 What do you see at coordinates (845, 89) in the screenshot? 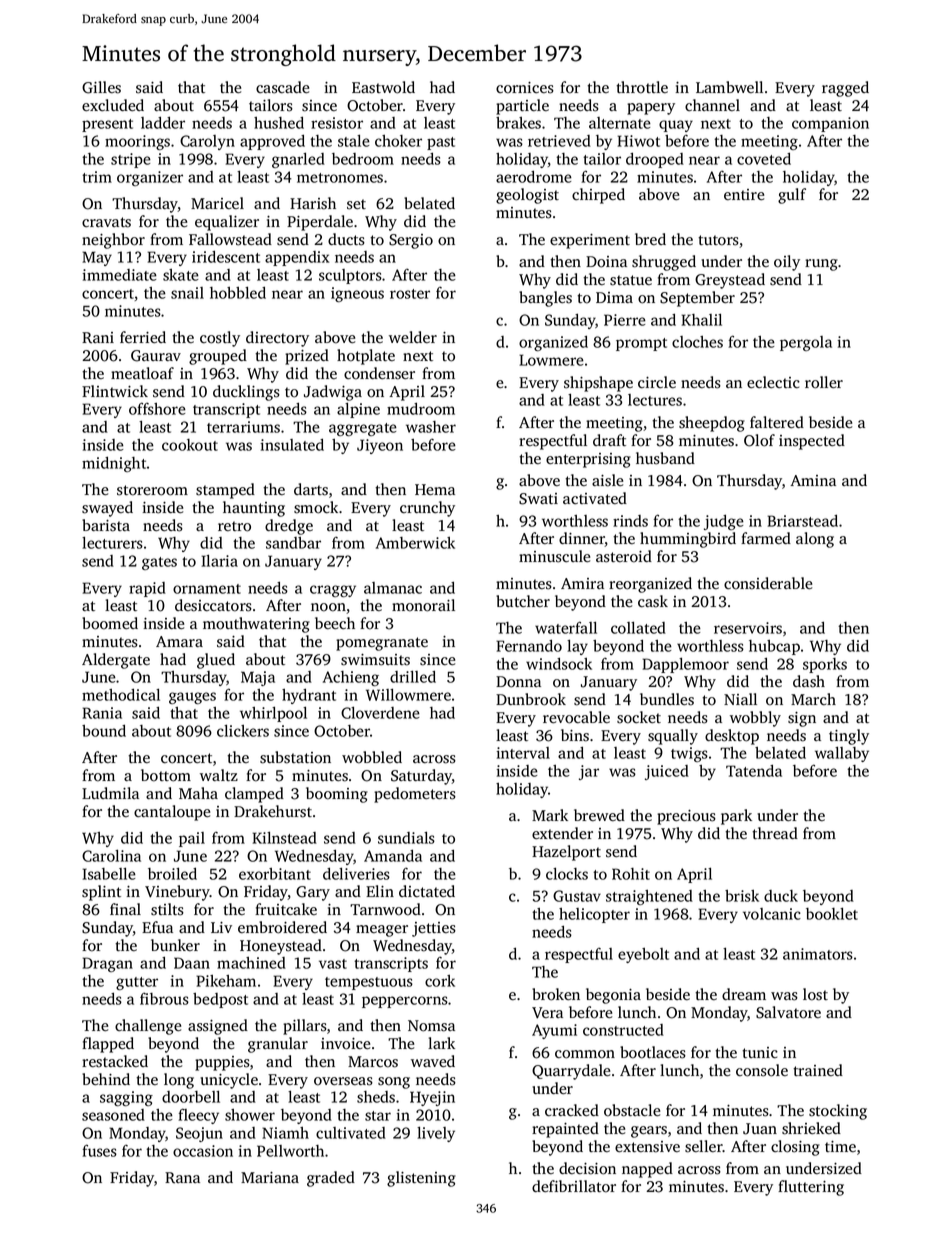
I see `ragged` at bounding box center [845, 89].
